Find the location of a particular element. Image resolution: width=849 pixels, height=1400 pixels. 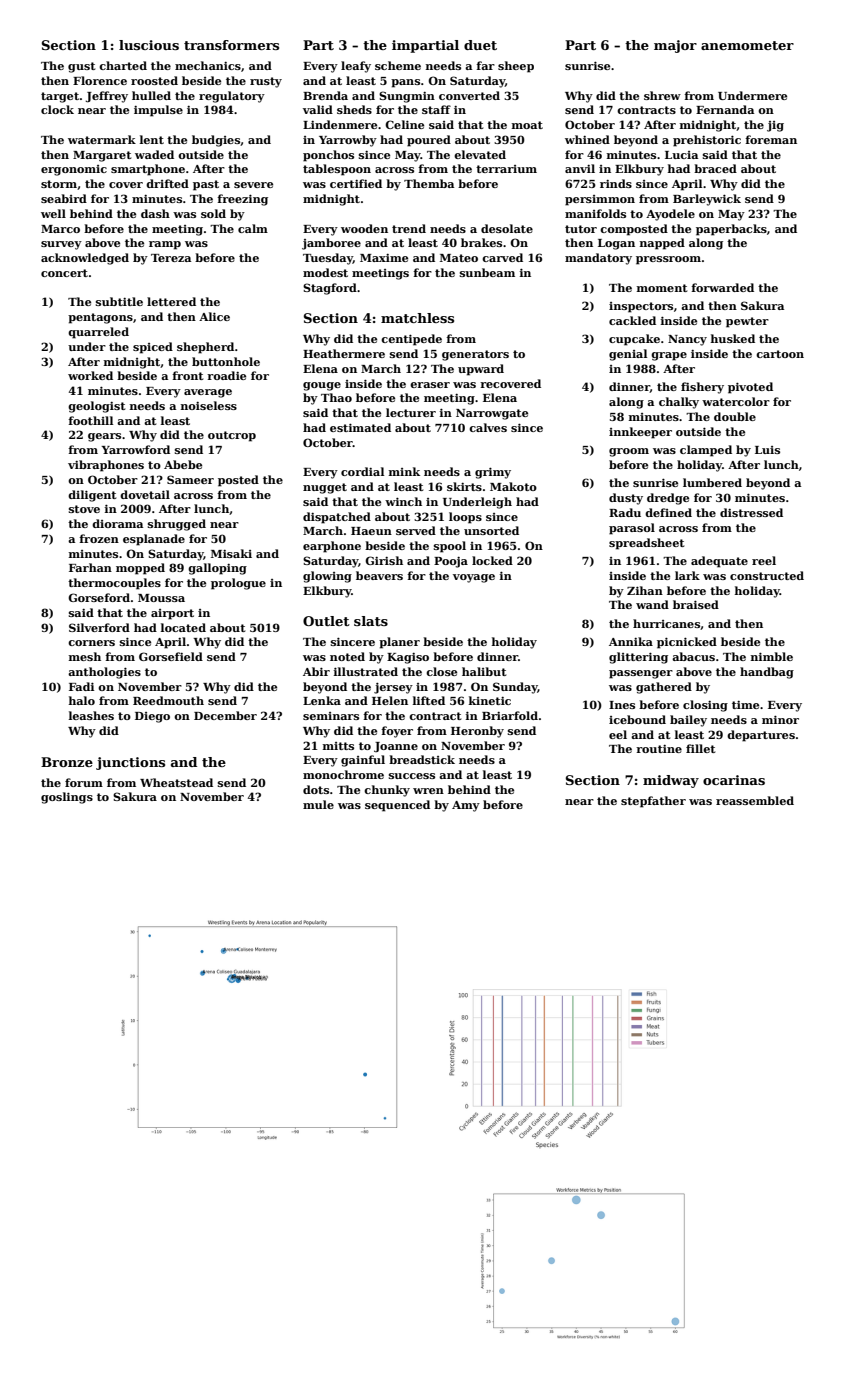

jamboree is located at coordinates (331, 244).
